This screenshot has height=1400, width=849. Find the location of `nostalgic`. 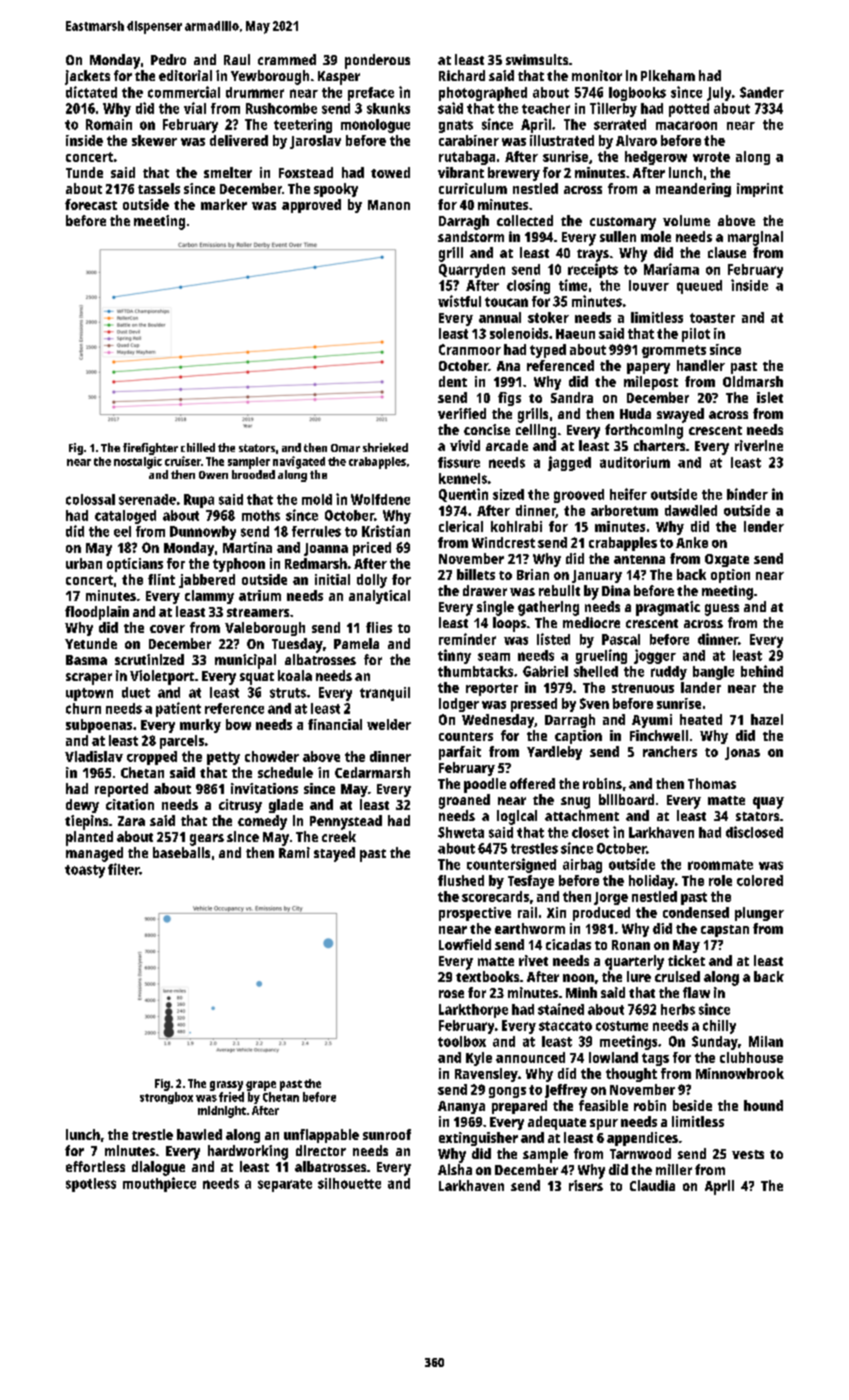

nostalgic is located at coordinates (138, 463).
